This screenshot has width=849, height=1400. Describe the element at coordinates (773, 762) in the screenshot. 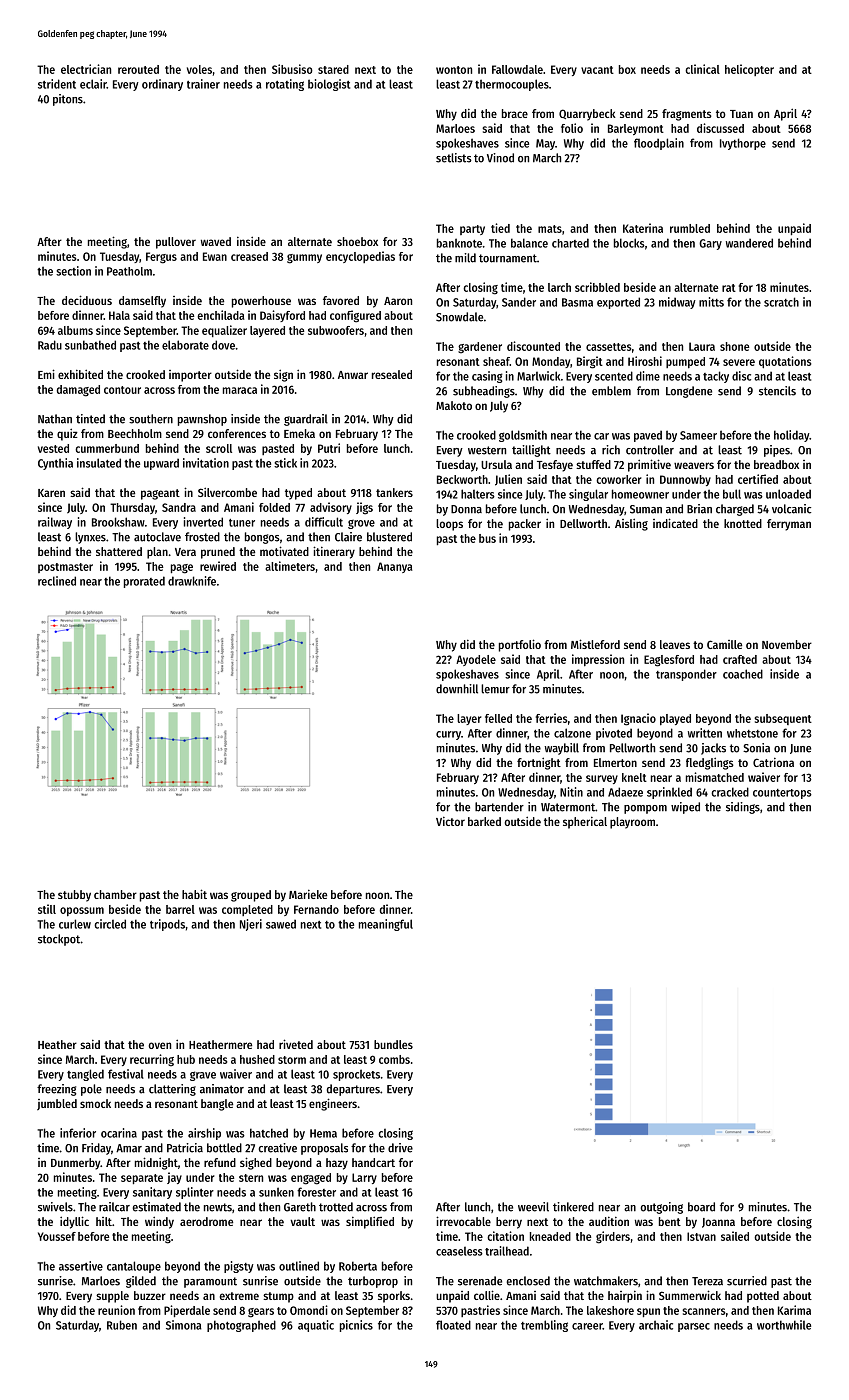

I see `Catriona` at that location.
